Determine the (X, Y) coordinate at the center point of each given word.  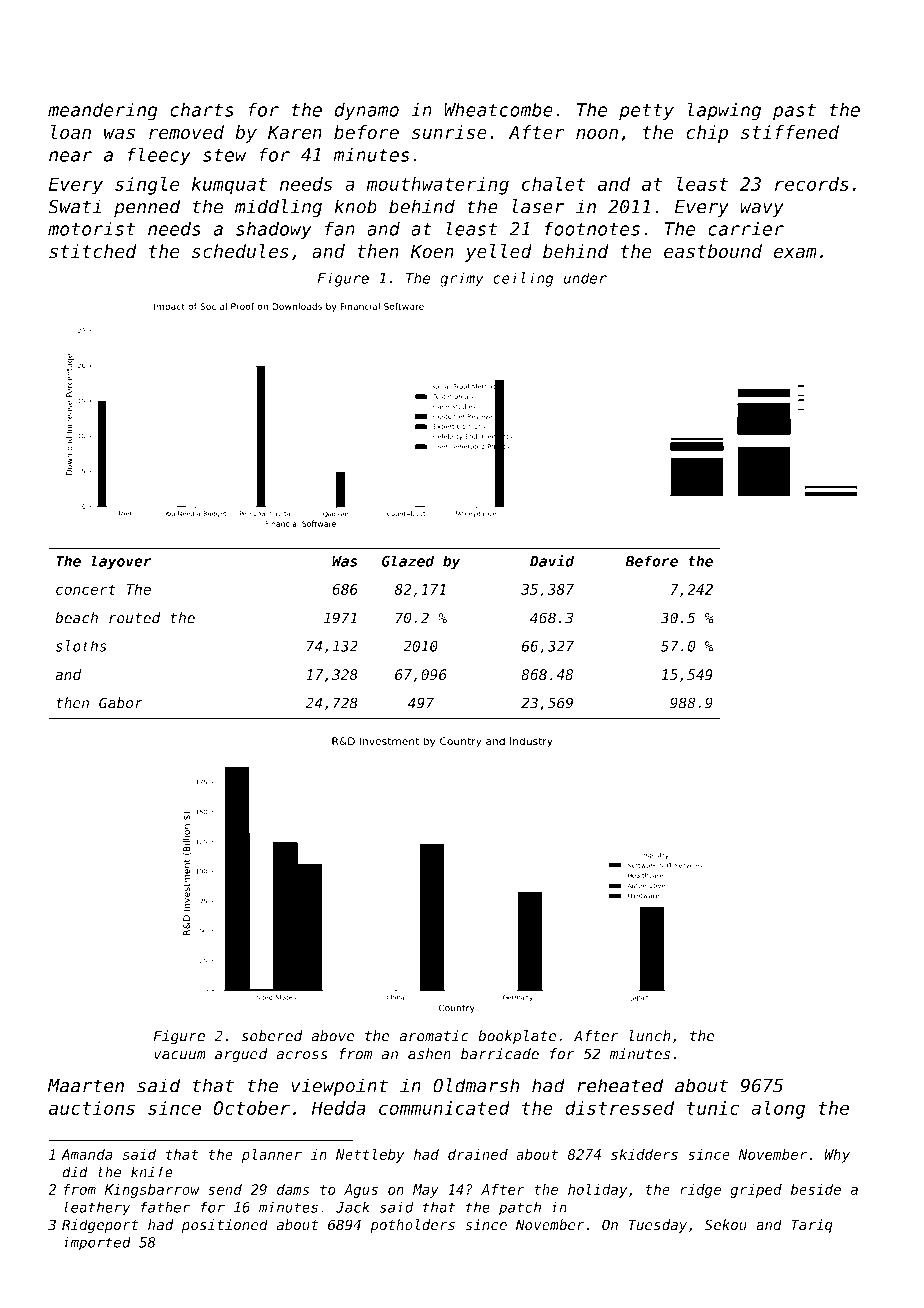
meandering (103, 111)
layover (121, 562)
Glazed (408, 561)
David (552, 560)
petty (646, 112)
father (165, 1207)
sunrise (449, 132)
